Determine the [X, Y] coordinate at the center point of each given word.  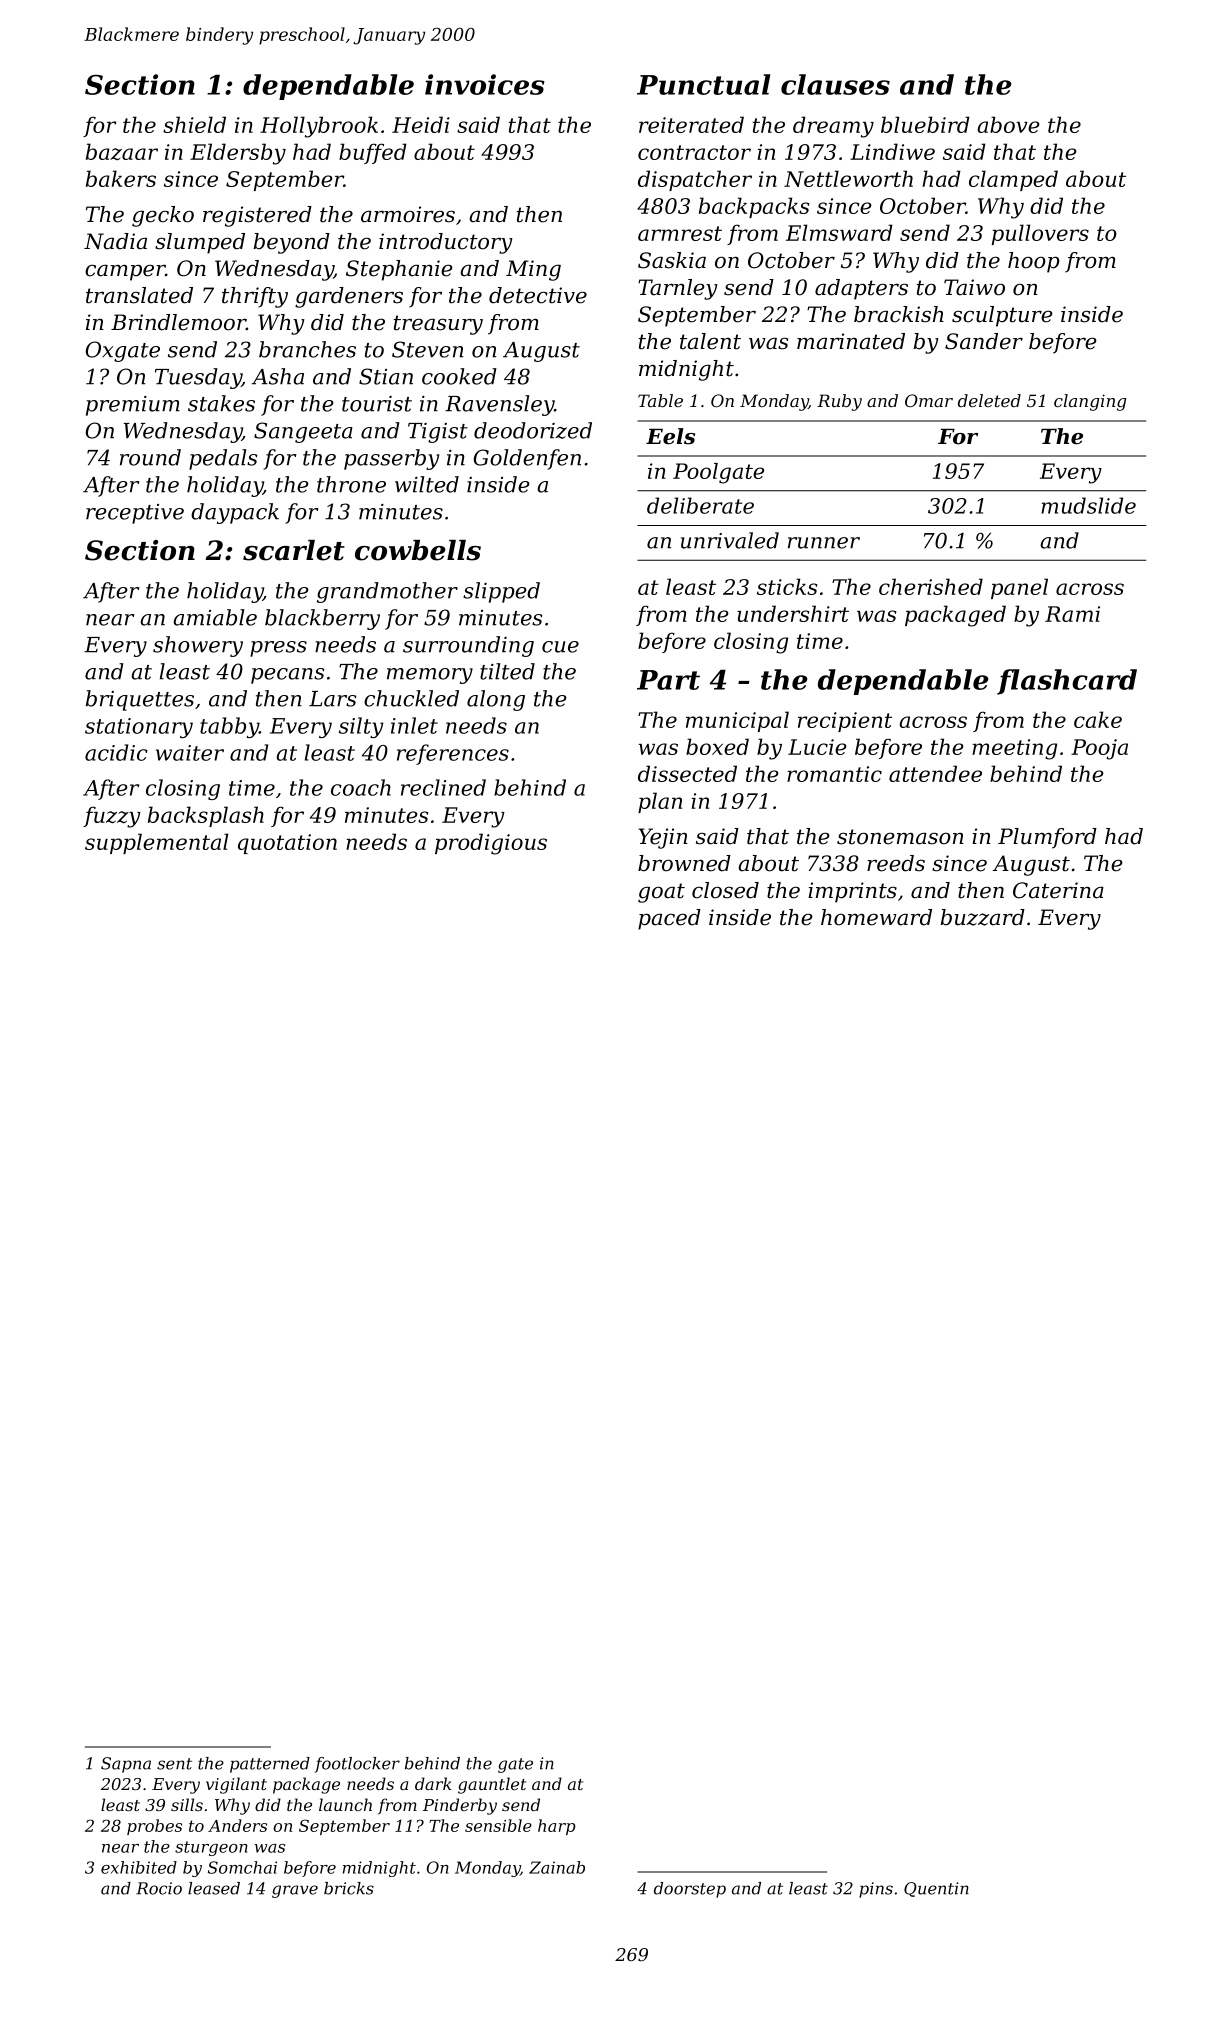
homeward [876, 917]
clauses [835, 84]
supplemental [156, 843]
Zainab [557, 1867]
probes [154, 1827]
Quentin [936, 1889]
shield [194, 124]
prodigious [491, 844]
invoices [485, 84]
